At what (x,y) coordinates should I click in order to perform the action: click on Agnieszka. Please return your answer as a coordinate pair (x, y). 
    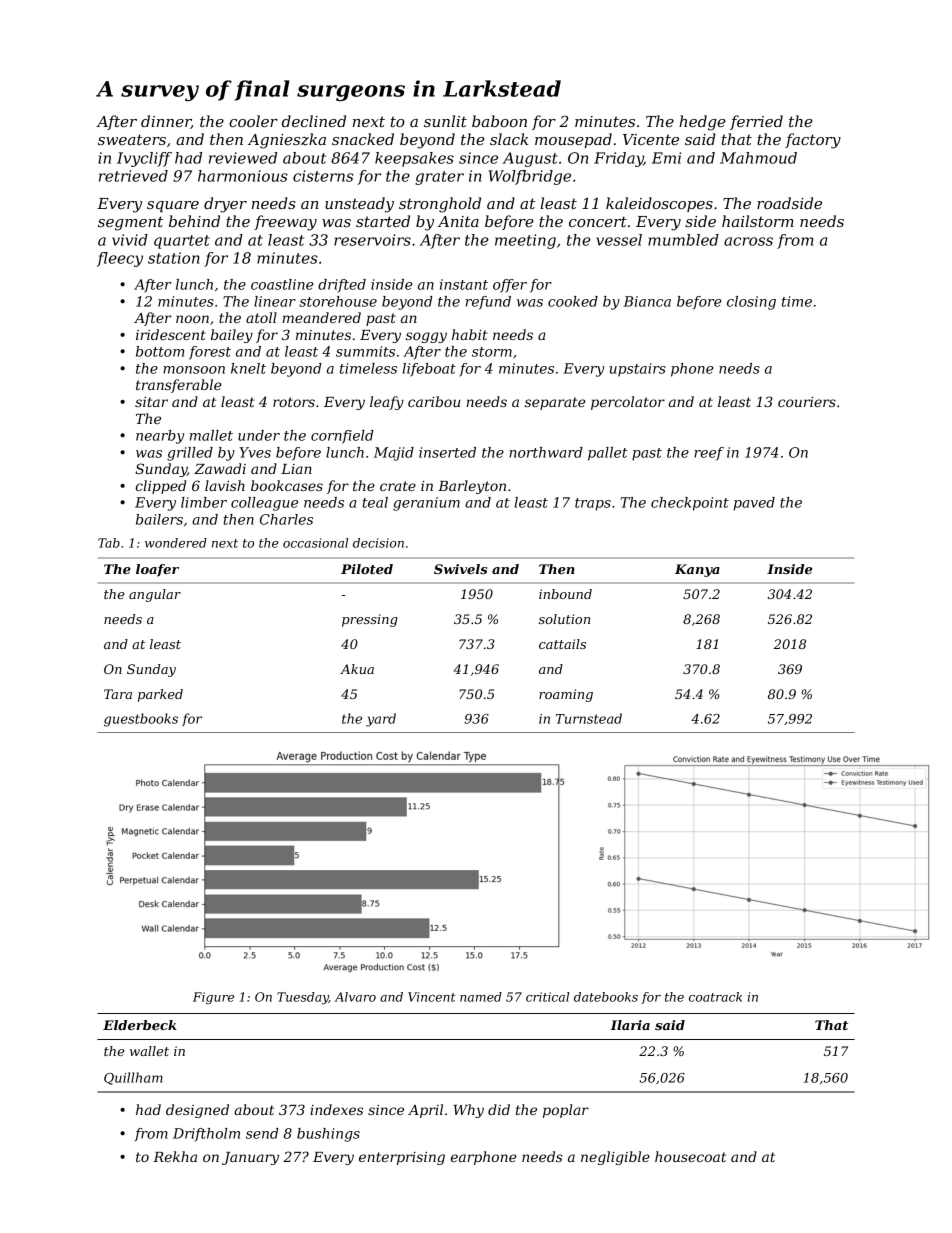
    Looking at the image, I should click on (287, 141).
